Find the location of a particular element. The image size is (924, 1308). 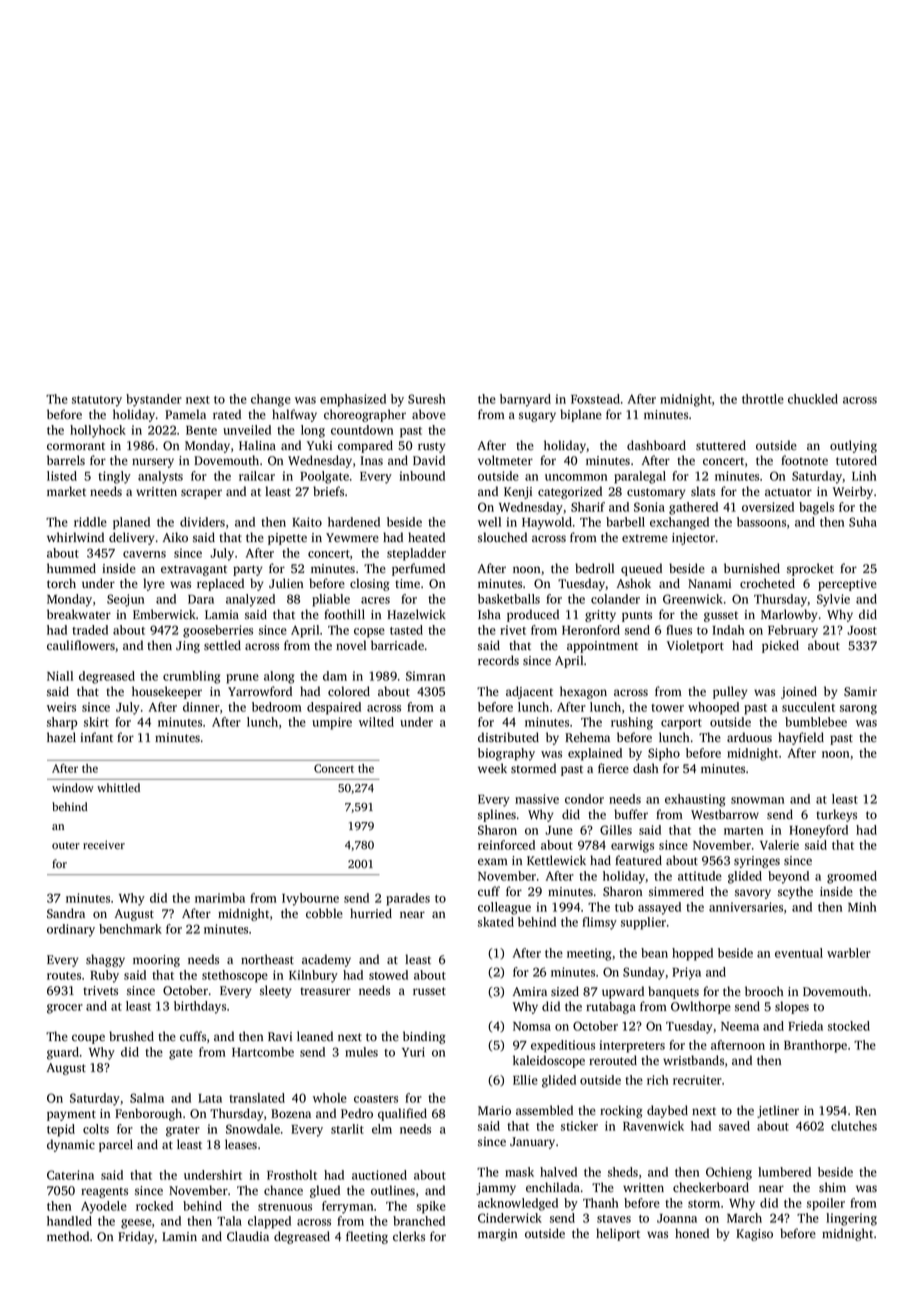

clapped is located at coordinates (269, 1222).
